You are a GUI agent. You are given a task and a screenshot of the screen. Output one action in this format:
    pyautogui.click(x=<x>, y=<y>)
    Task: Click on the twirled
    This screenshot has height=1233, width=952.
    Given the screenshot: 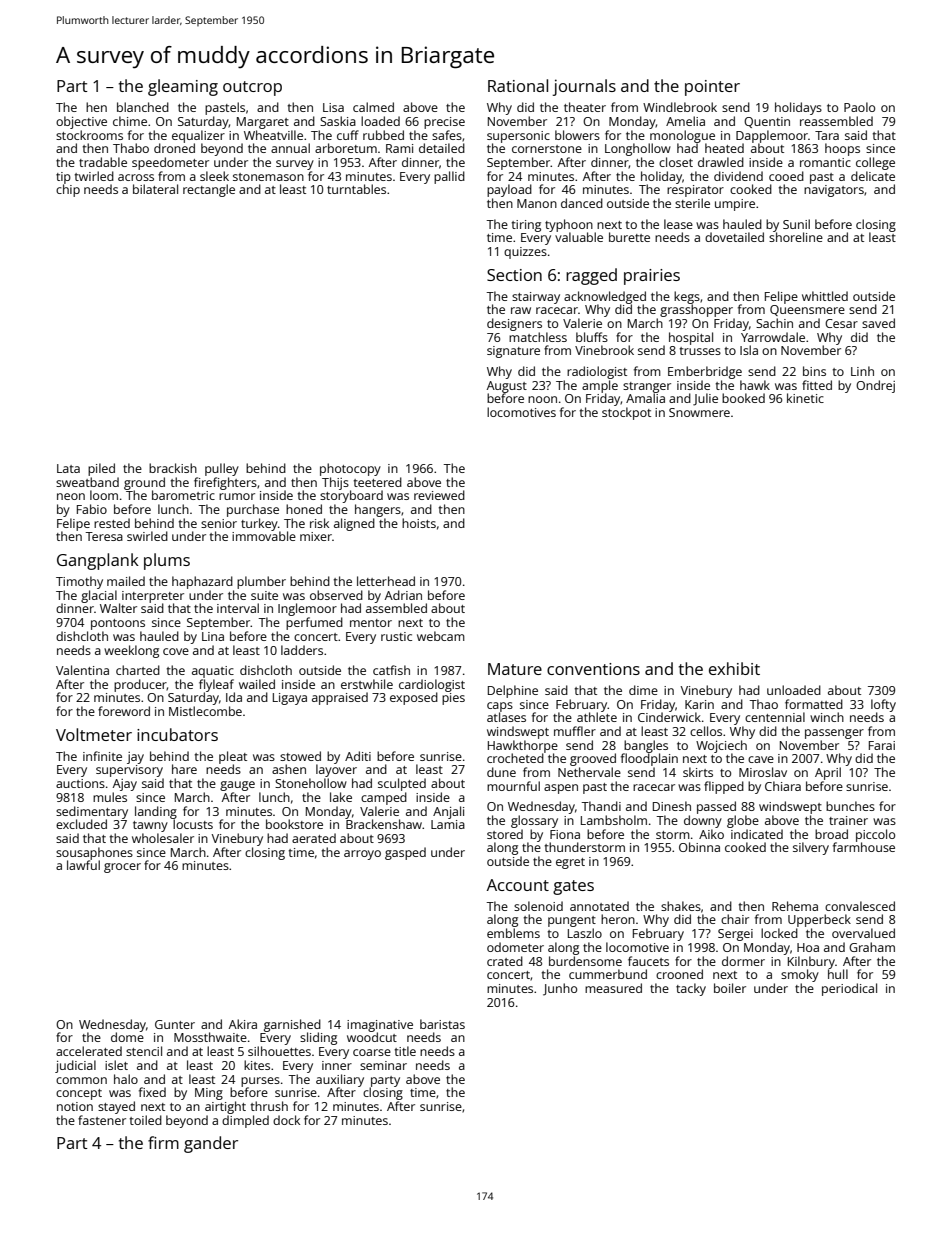 What is the action you would take?
    pyautogui.click(x=94, y=176)
